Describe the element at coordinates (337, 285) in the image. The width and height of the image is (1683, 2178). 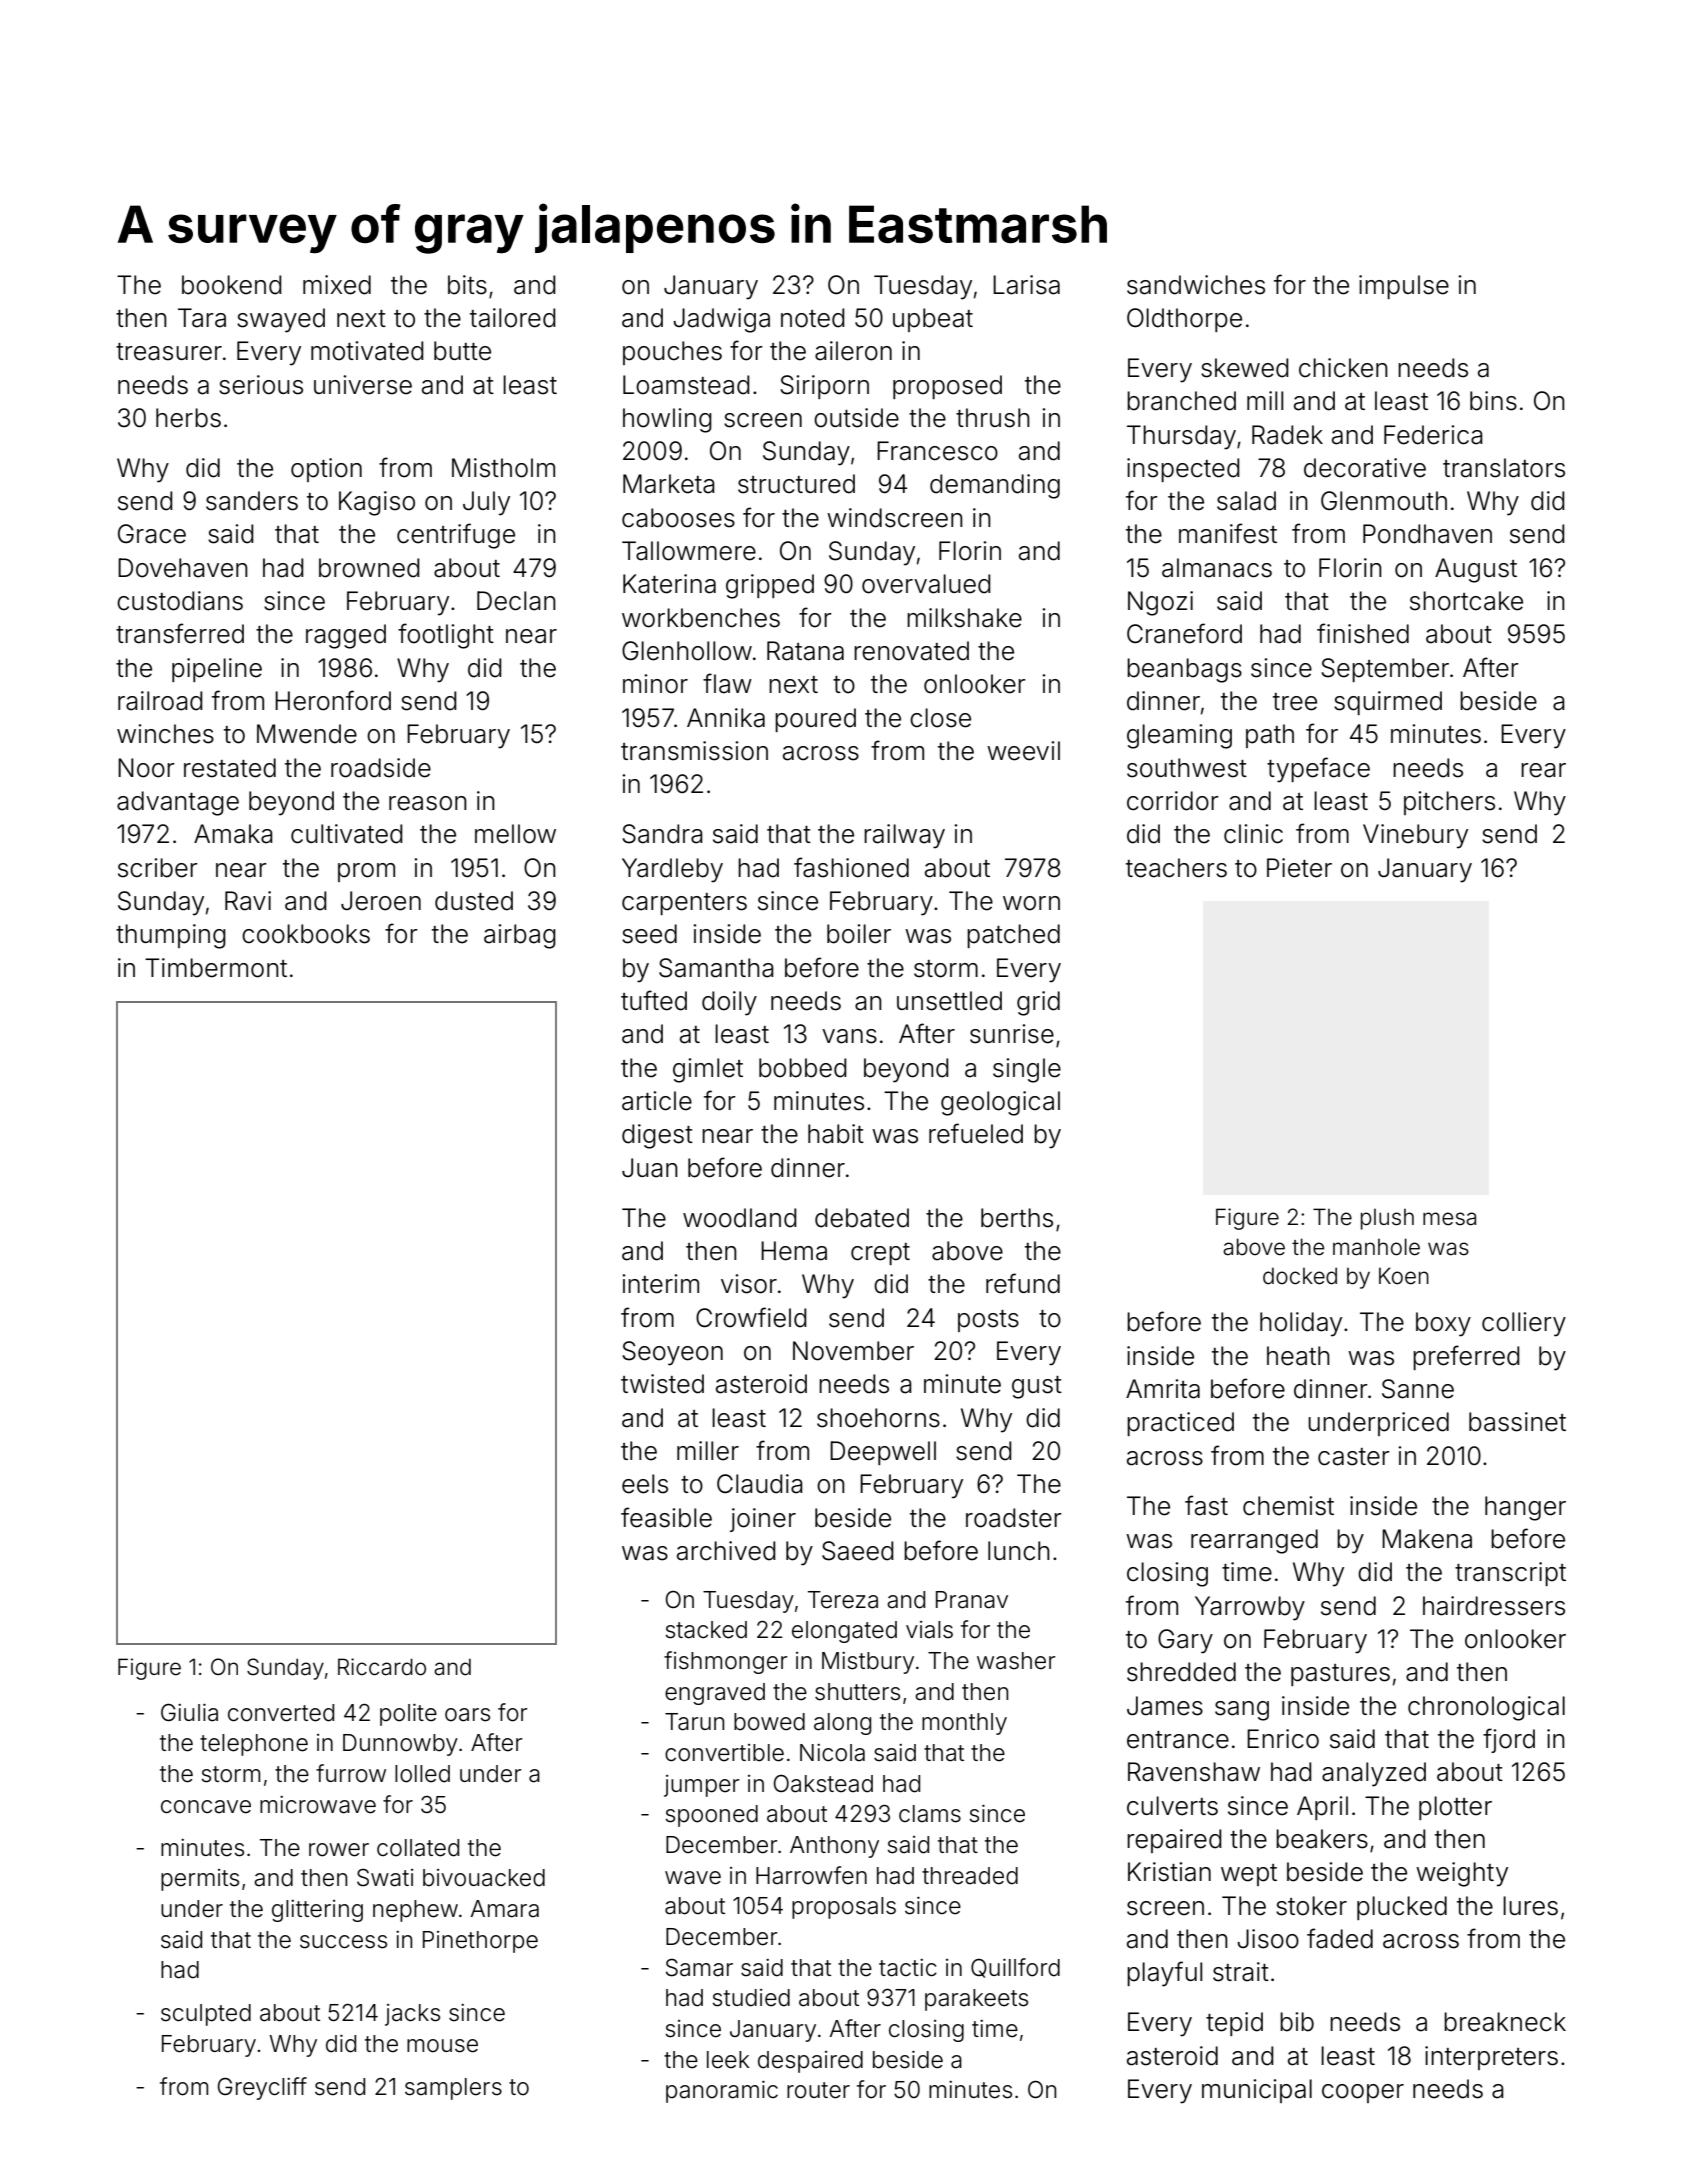
I see `mixed` at that location.
